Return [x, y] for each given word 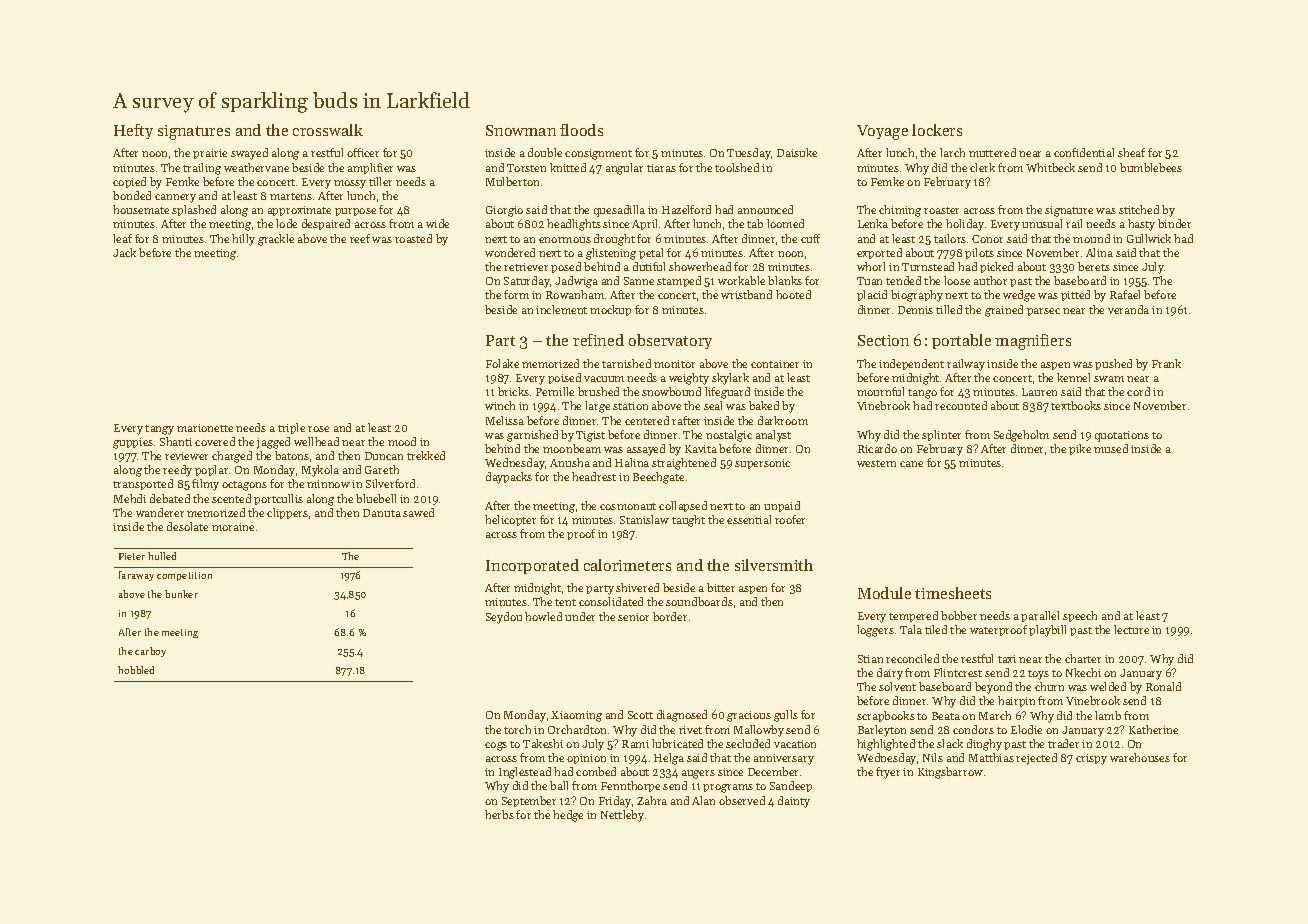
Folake [502, 363]
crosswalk [328, 130]
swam [1109, 379]
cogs [496, 746]
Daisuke [797, 152]
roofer [790, 519]
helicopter [510, 520]
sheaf [1131, 152]
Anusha [570, 462]
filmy [205, 485]
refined [598, 340]
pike [1080, 449]
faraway [136, 576]
